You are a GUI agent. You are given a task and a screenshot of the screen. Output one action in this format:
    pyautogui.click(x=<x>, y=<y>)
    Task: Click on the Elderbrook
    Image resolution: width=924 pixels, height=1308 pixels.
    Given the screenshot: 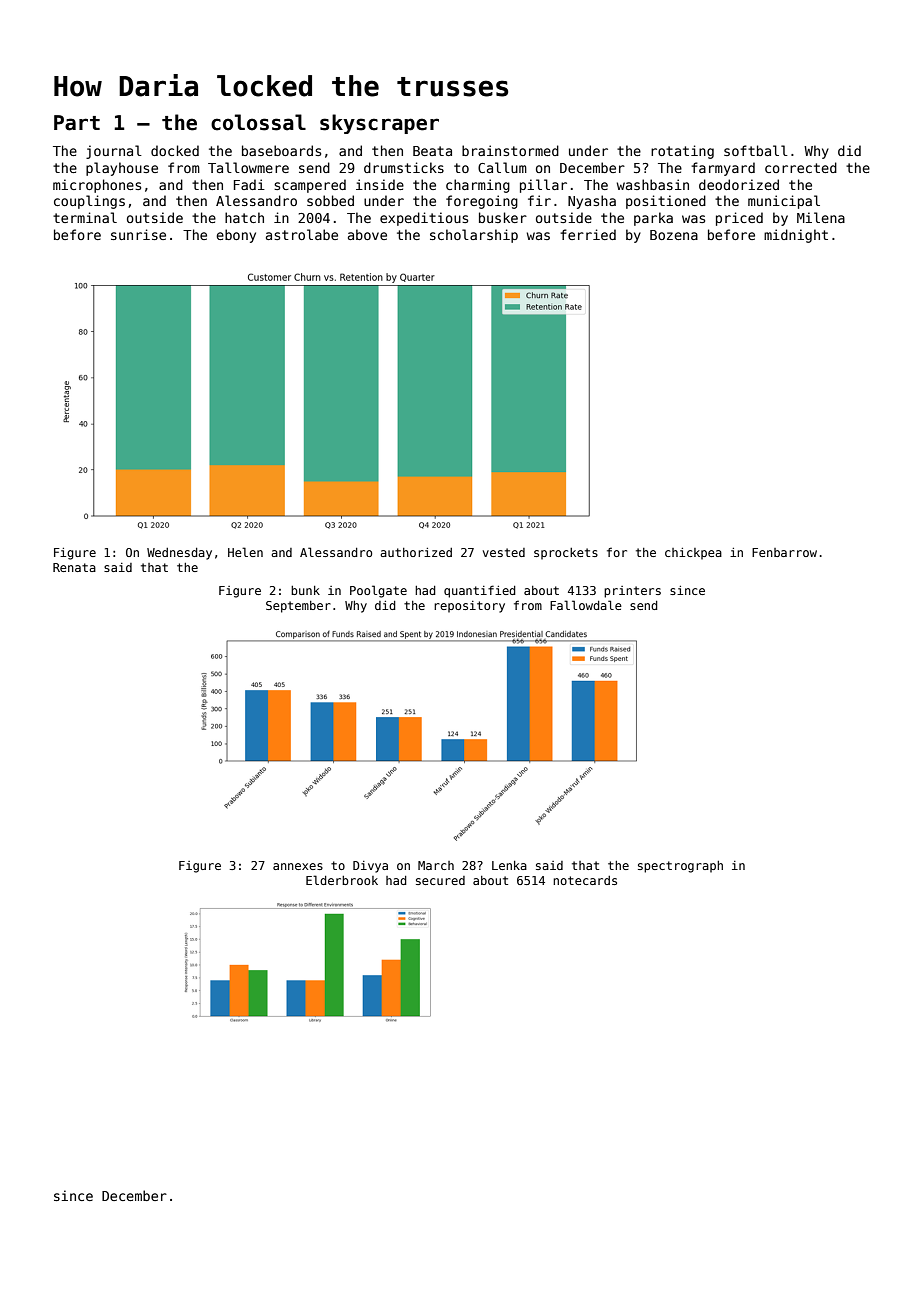 What is the action you would take?
    pyautogui.click(x=342, y=880)
